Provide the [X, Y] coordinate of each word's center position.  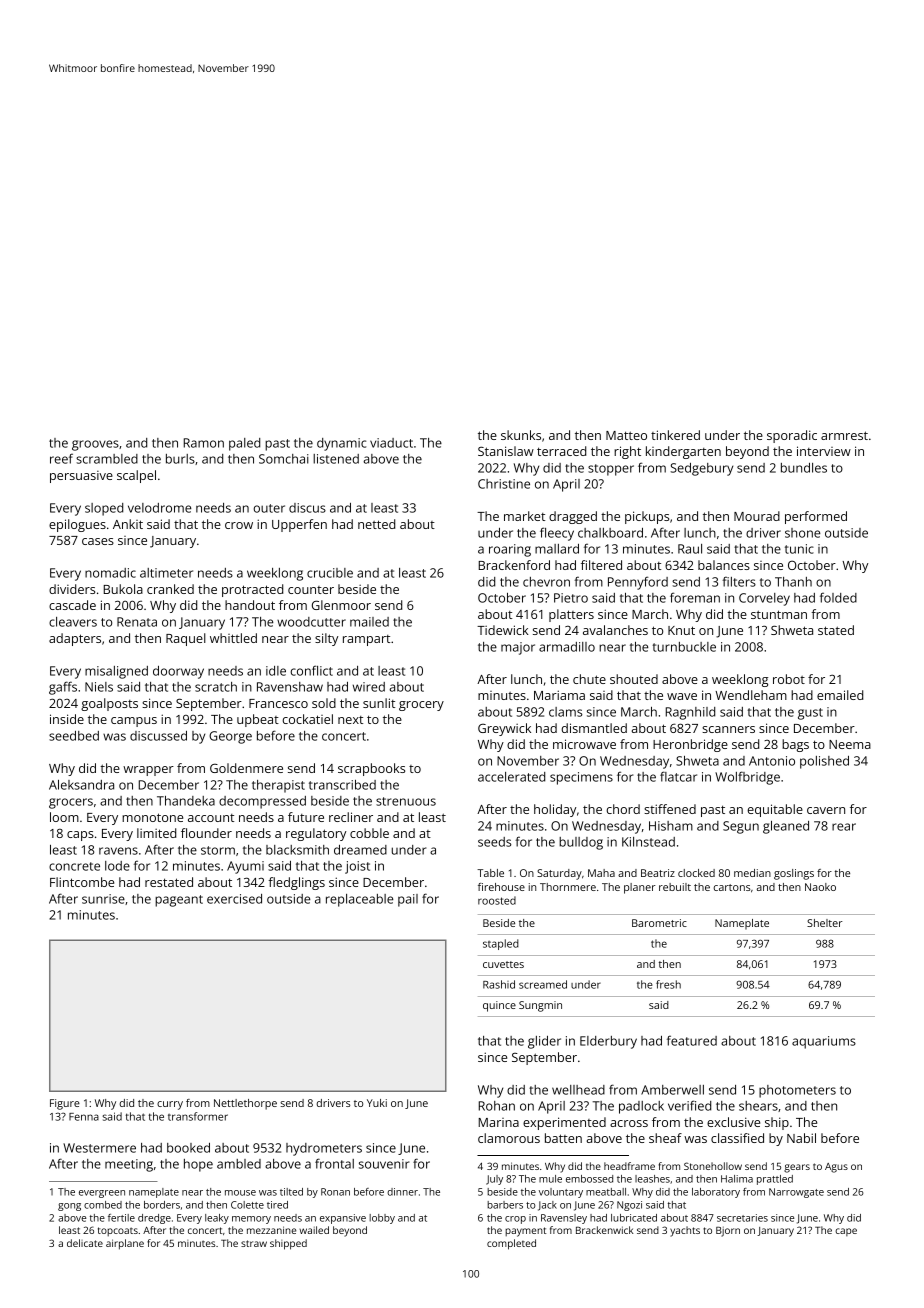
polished [824, 762]
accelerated [511, 777]
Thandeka [186, 801]
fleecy [557, 534]
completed [511, 1244]
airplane [125, 1244]
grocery [421, 706]
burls [180, 459]
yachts [685, 1231]
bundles [804, 468]
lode [117, 866]
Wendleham [751, 695]
